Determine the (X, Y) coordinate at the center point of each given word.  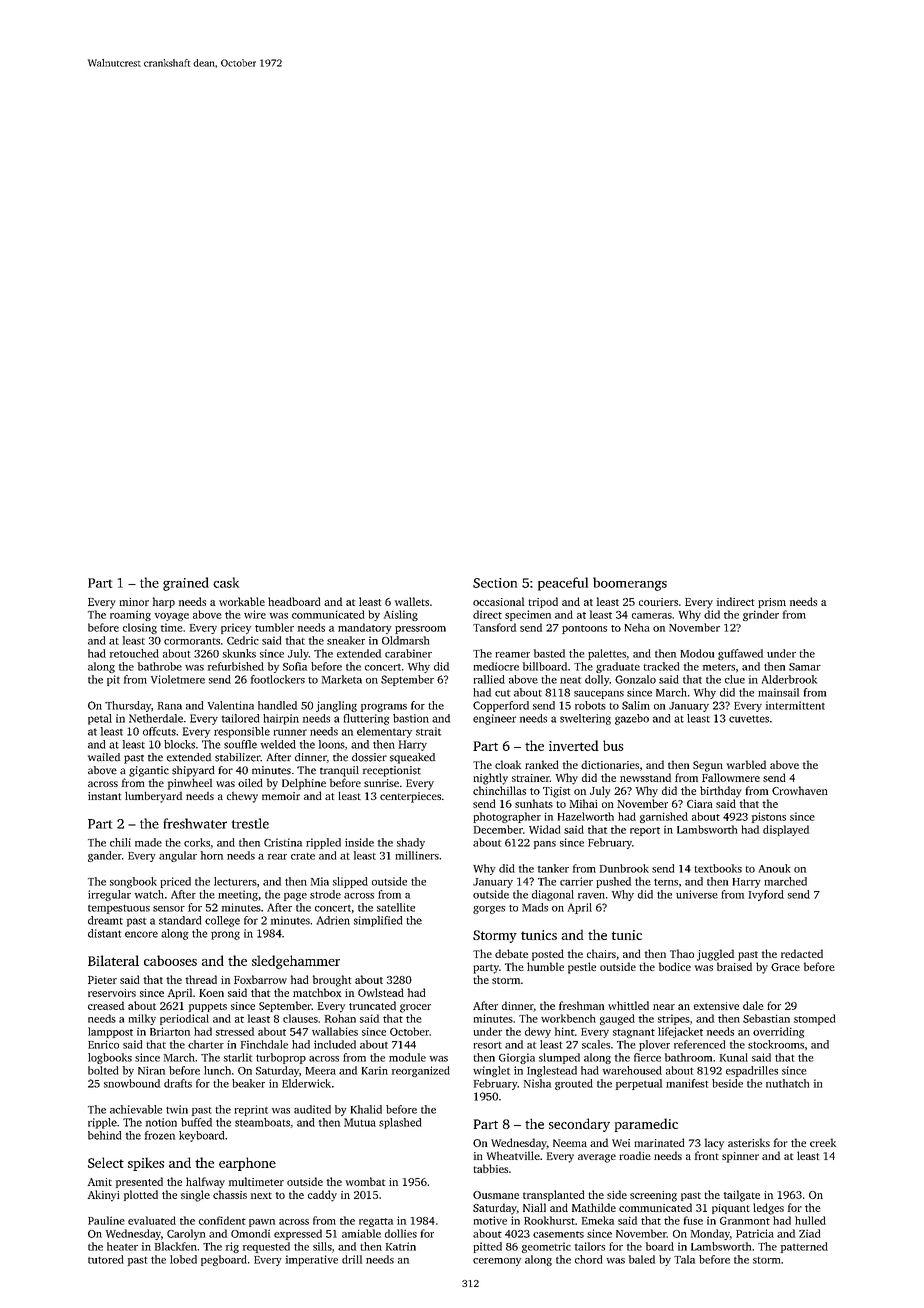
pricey (236, 628)
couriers (658, 602)
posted (548, 955)
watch (149, 894)
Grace (785, 967)
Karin (375, 1070)
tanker (553, 868)
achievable (136, 1109)
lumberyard (153, 797)
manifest (687, 1083)
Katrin (401, 1246)
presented (139, 1182)
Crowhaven (799, 790)
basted (549, 653)
